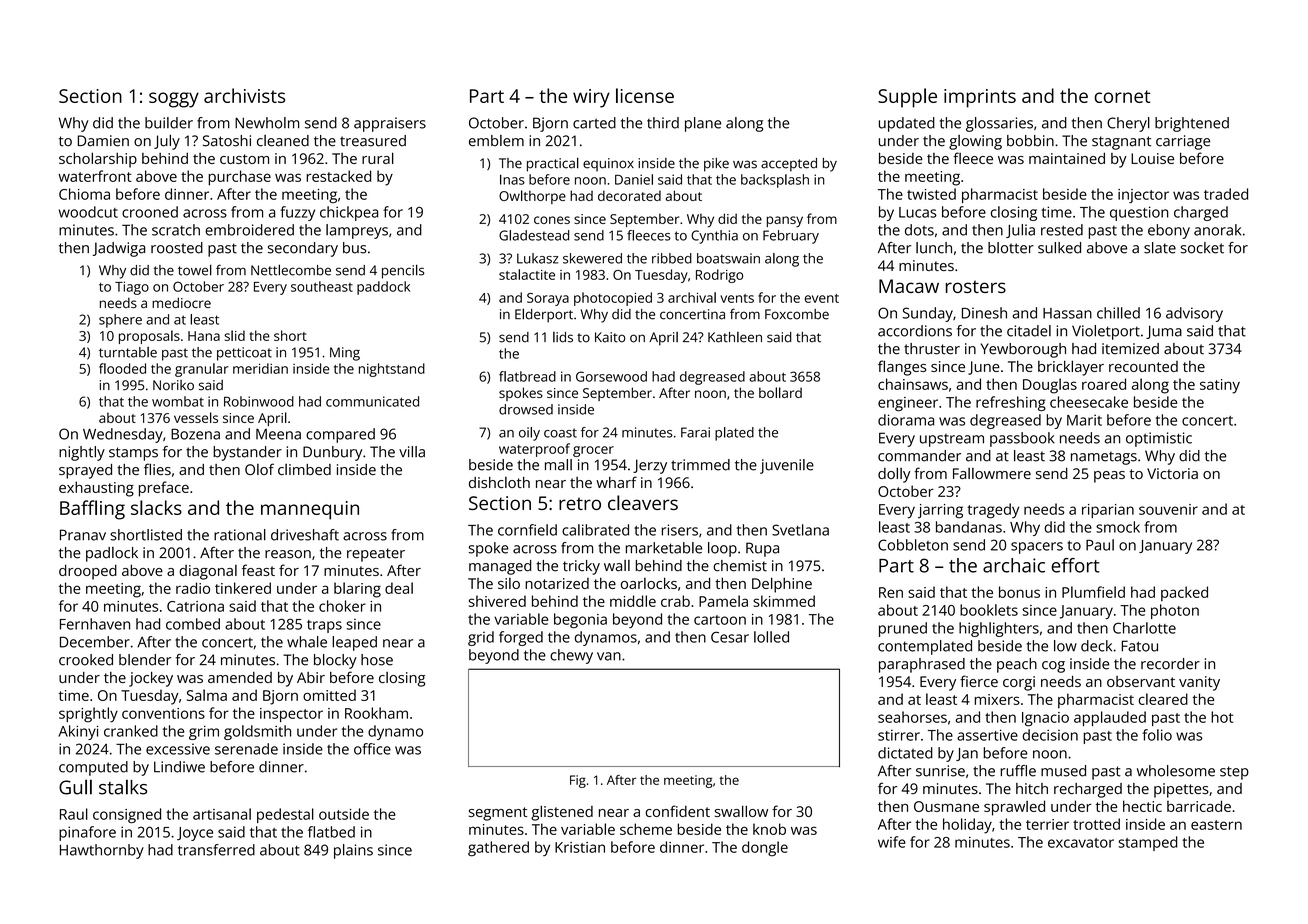 The height and width of the screenshot is (924, 1308). I want to click on confident, so click(678, 811).
